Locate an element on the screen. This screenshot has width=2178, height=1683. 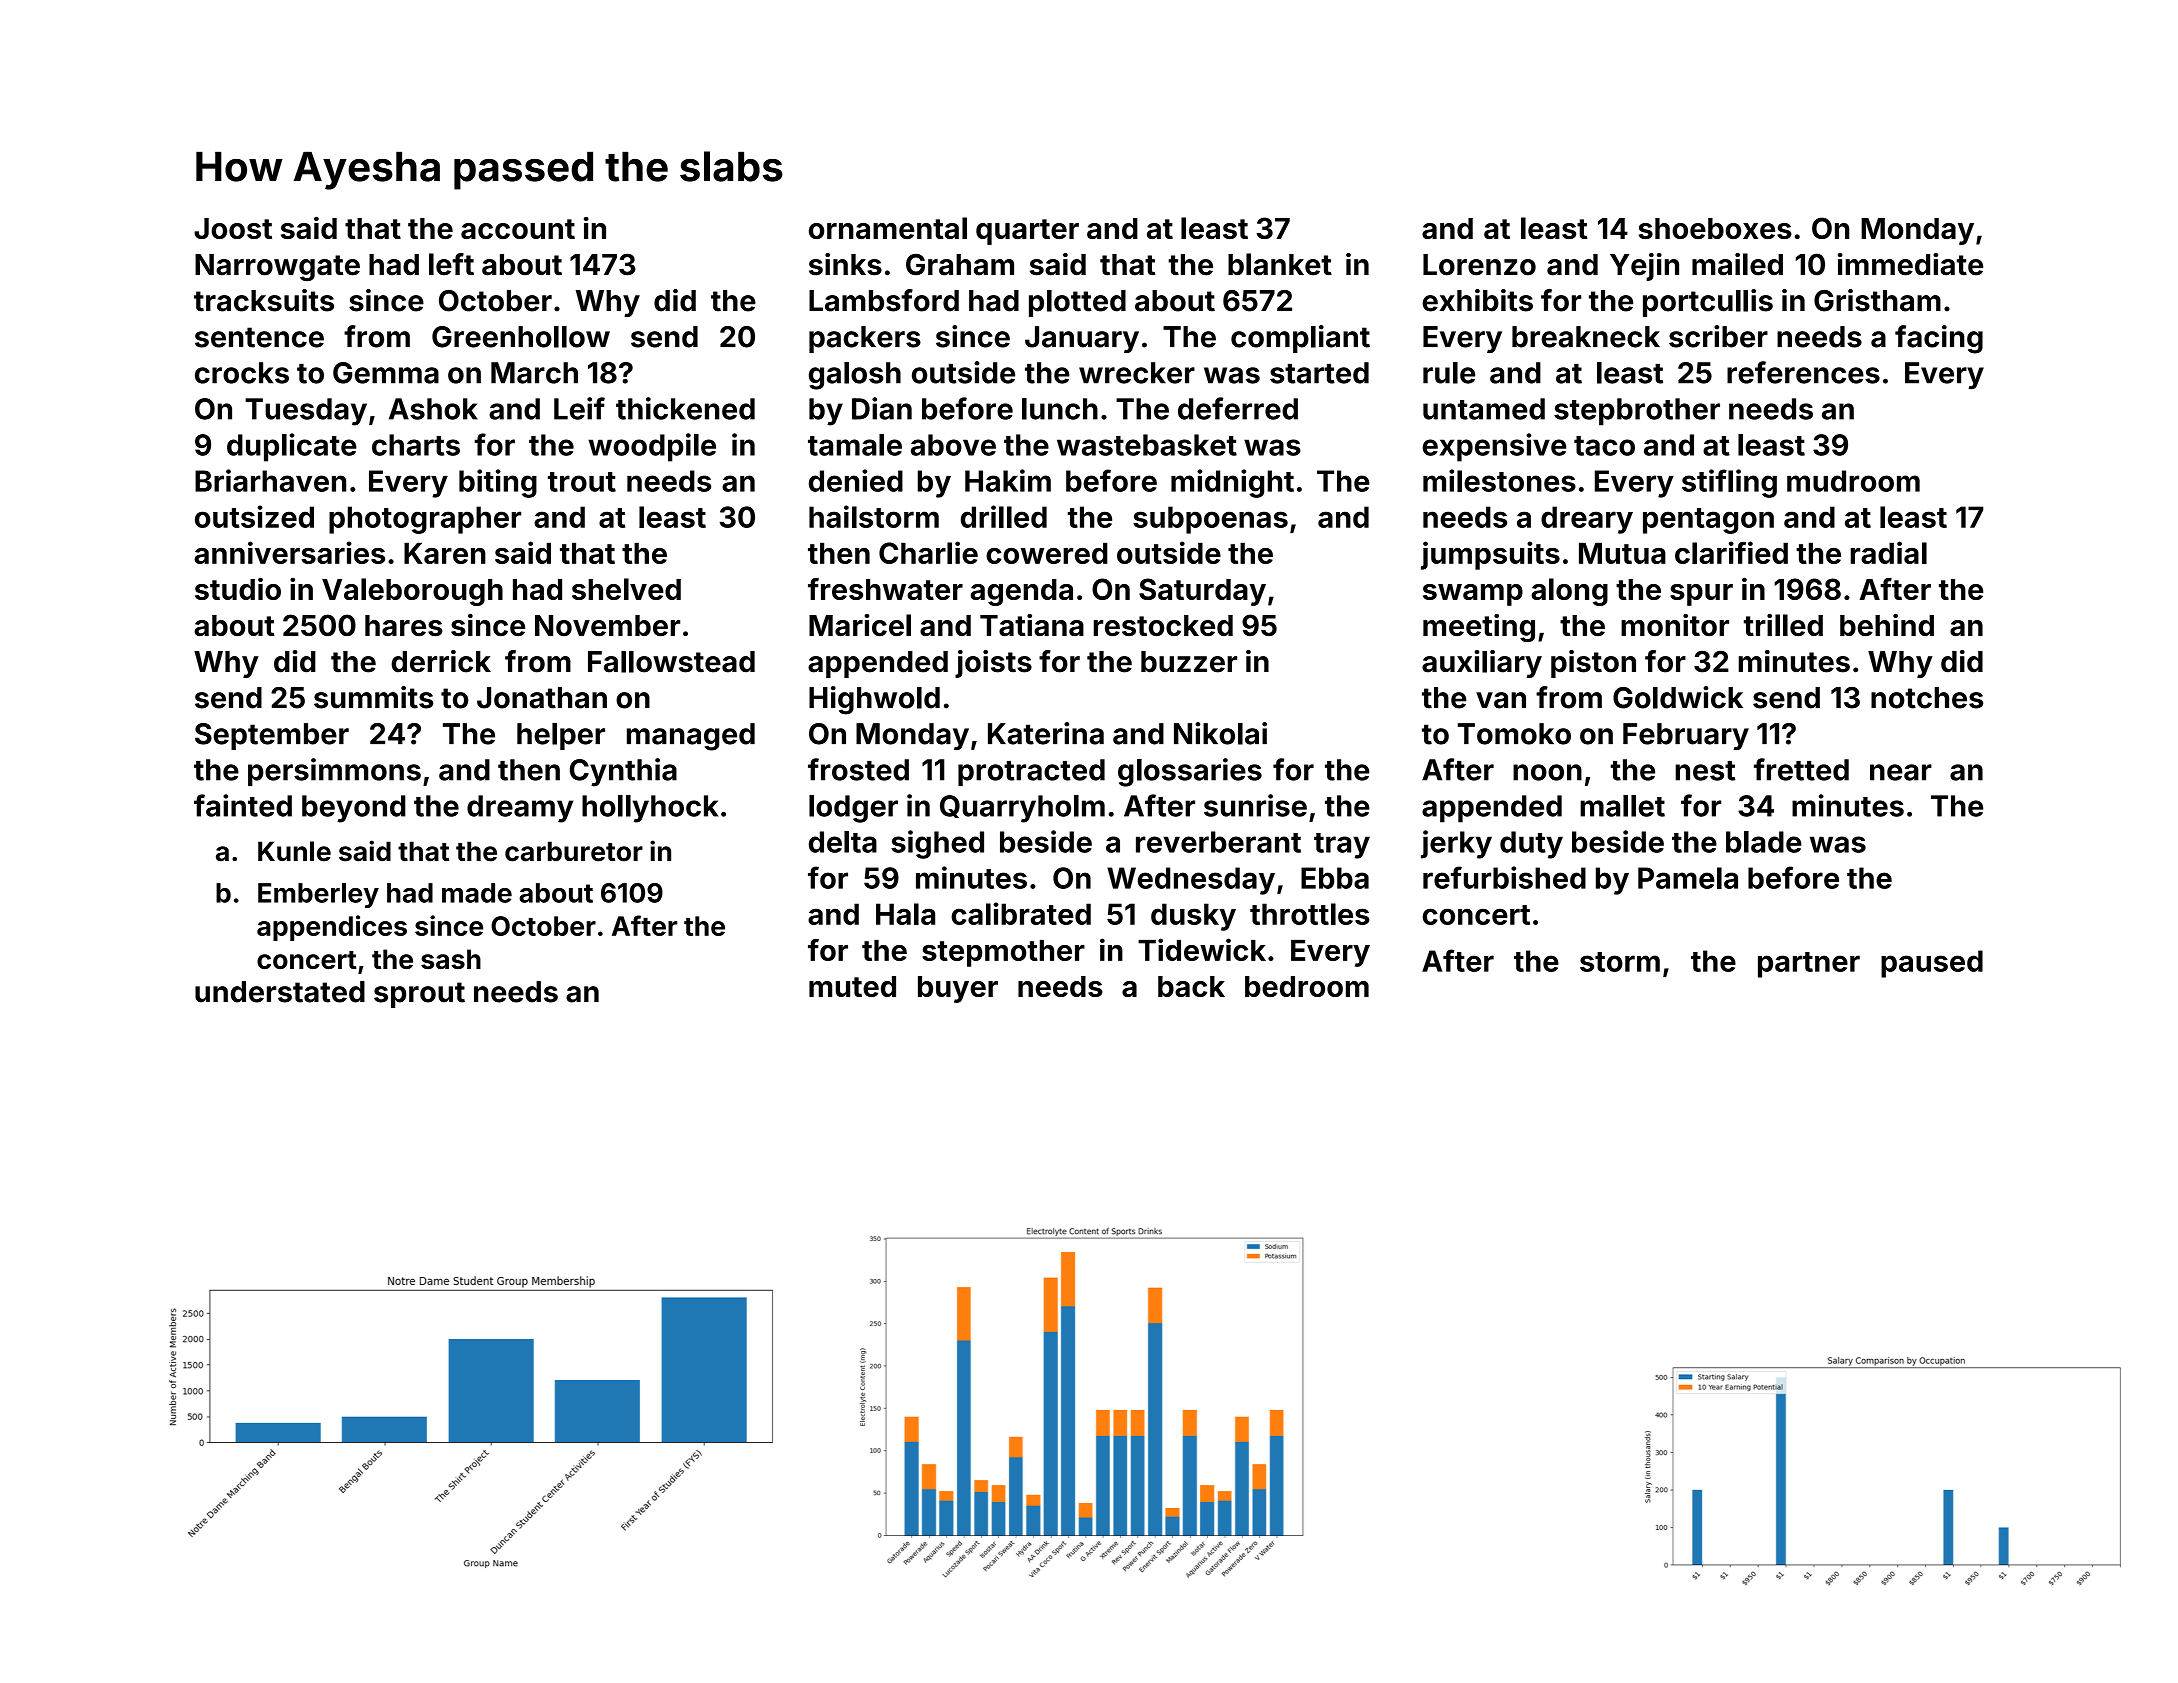
reverberant is located at coordinates (1218, 842).
